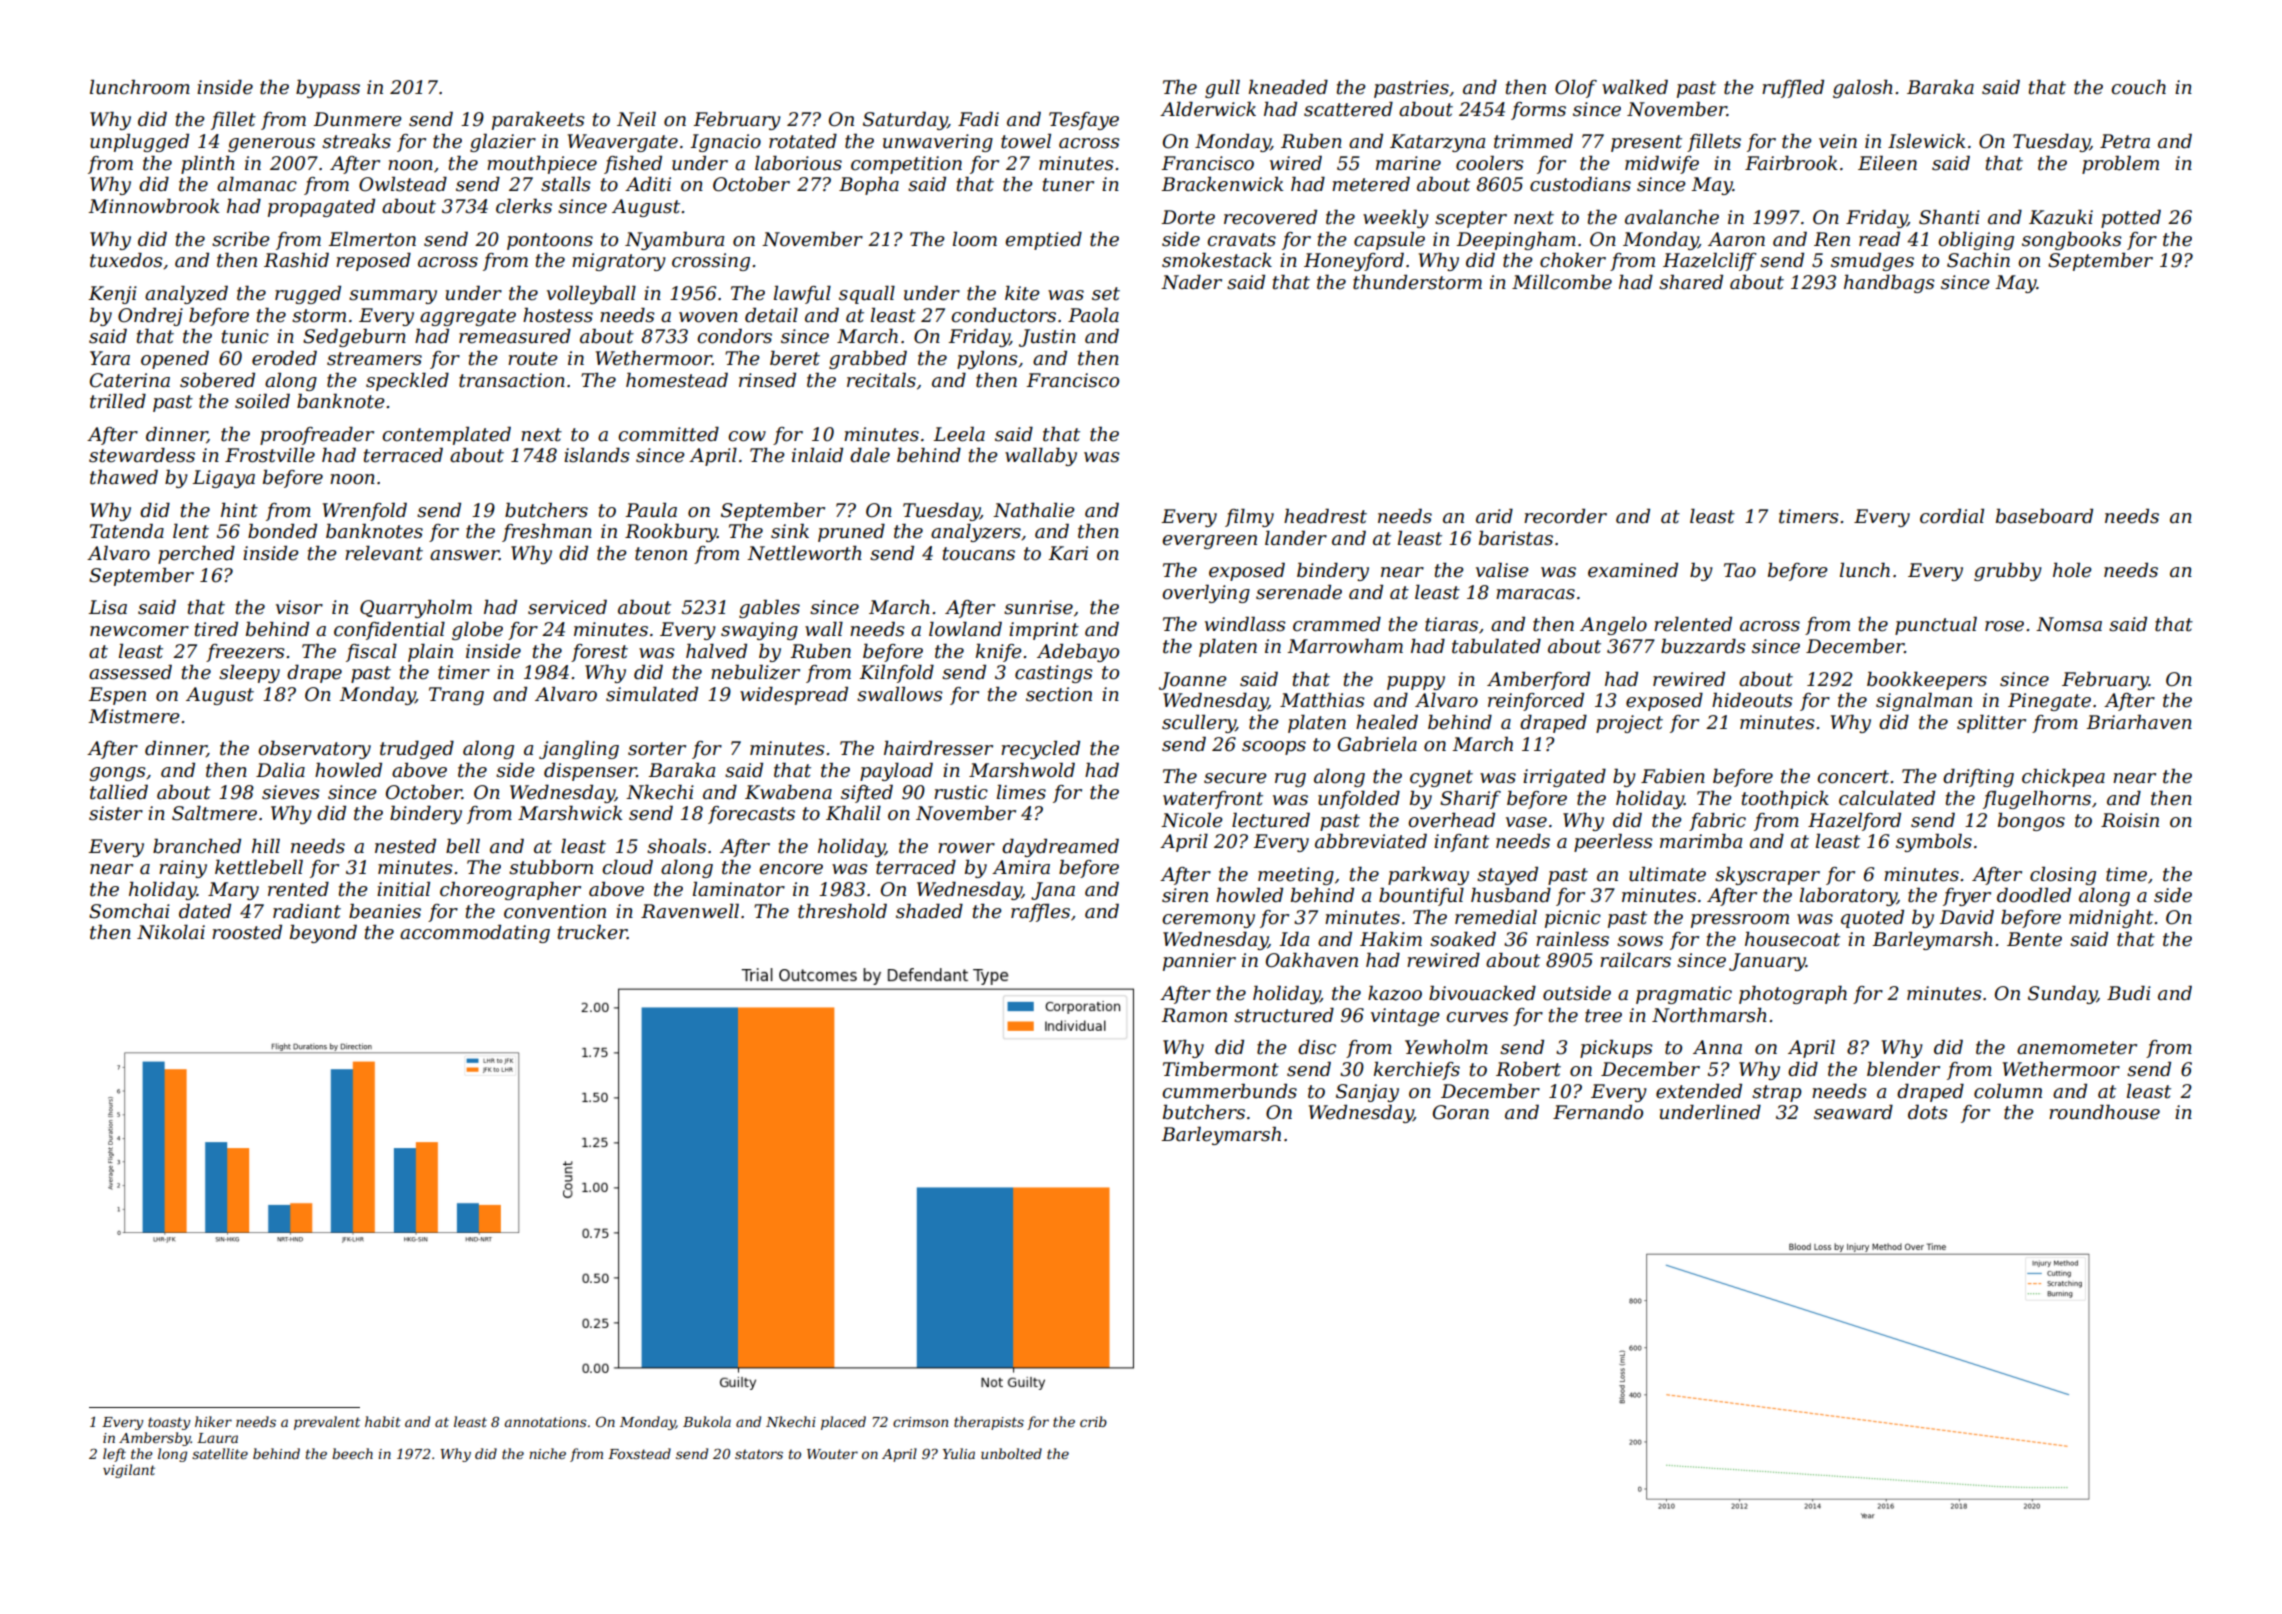  What do you see at coordinates (1084, 121) in the screenshot?
I see `Tesfaye` at bounding box center [1084, 121].
